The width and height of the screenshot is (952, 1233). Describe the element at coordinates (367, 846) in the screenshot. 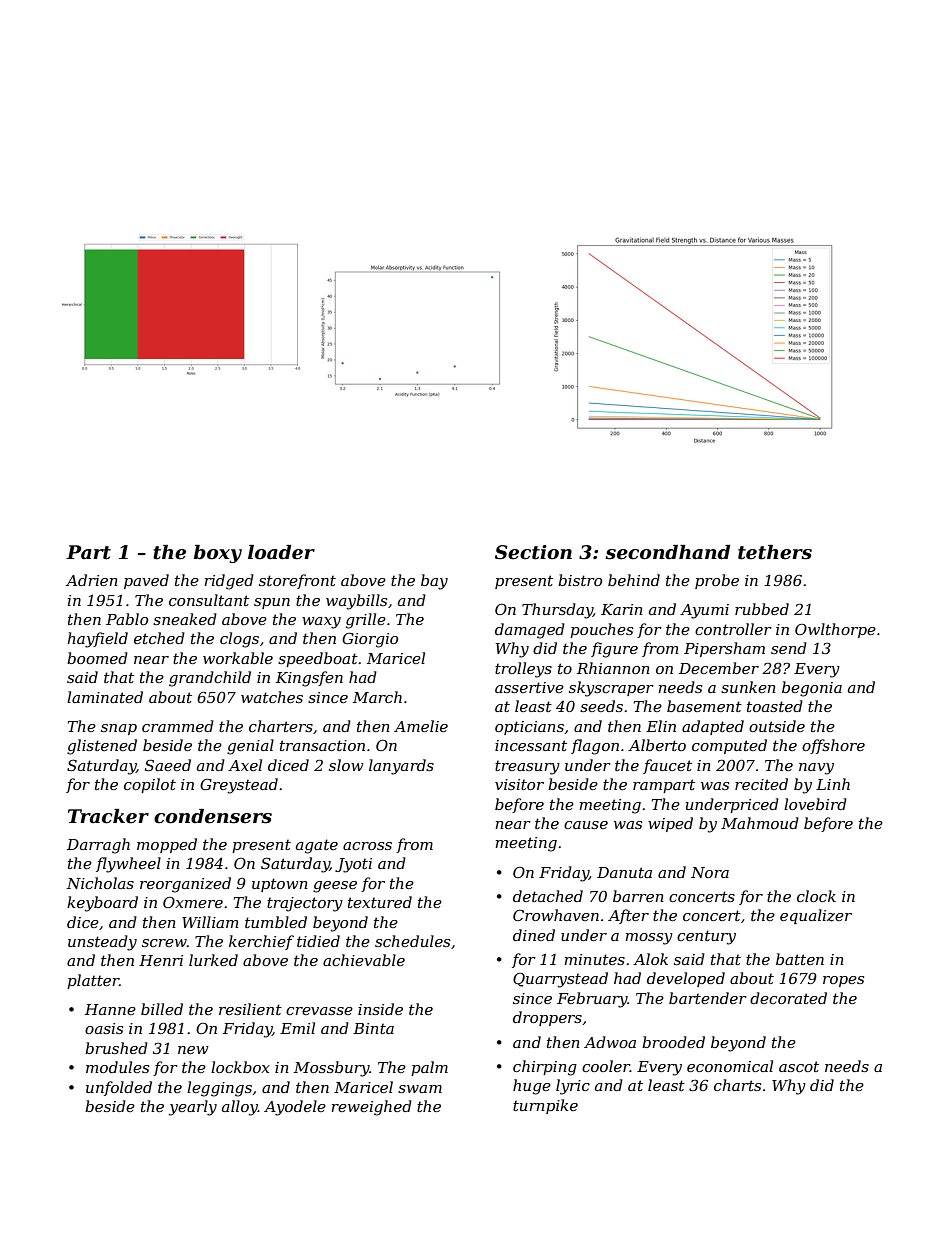

I see `across` at that location.
